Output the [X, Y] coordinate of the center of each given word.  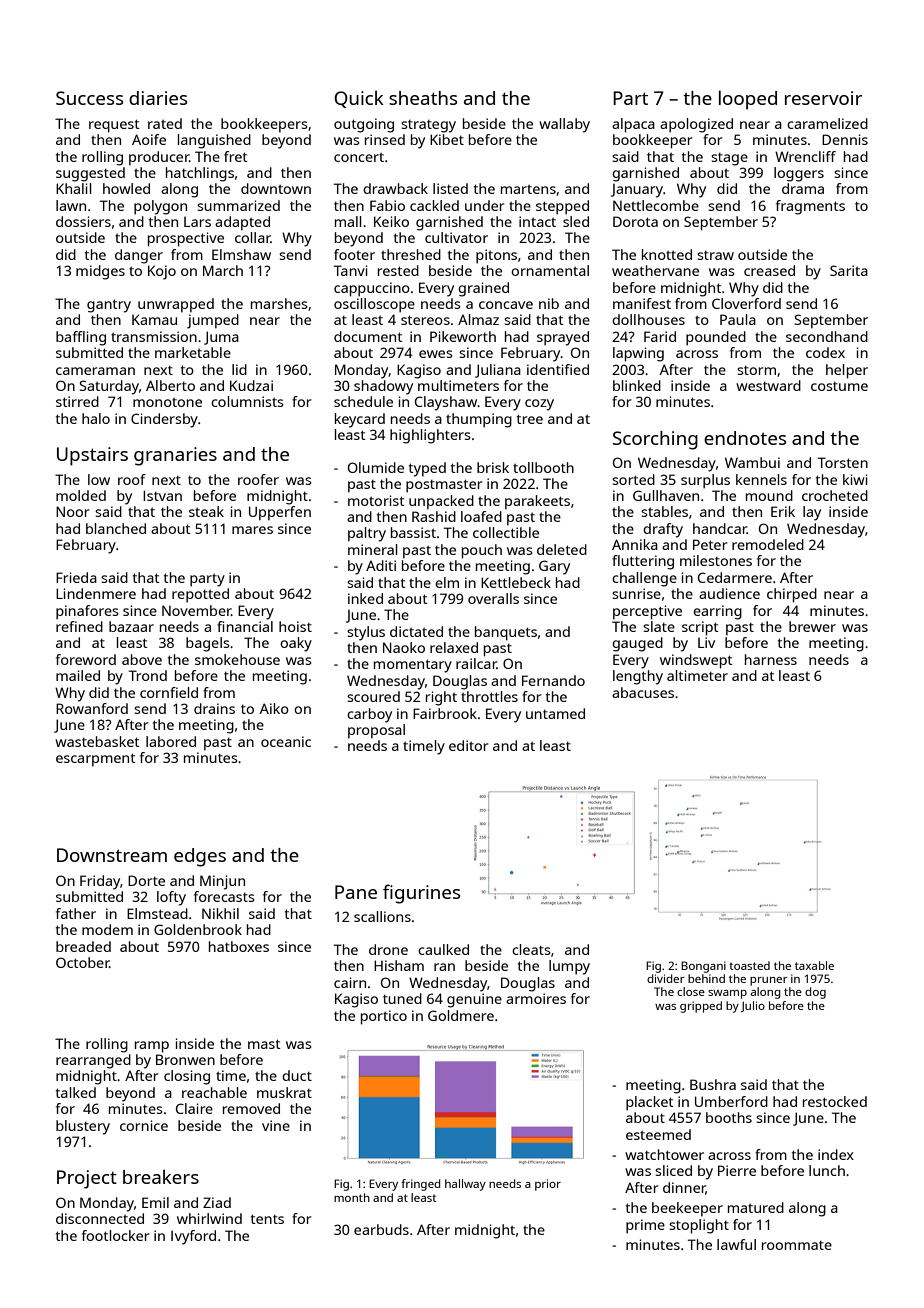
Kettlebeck [516, 582]
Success [89, 98]
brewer [812, 626]
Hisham [399, 965]
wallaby [564, 125]
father [76, 913]
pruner [768, 981]
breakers [161, 1177]
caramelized [827, 123]
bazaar [131, 626]
